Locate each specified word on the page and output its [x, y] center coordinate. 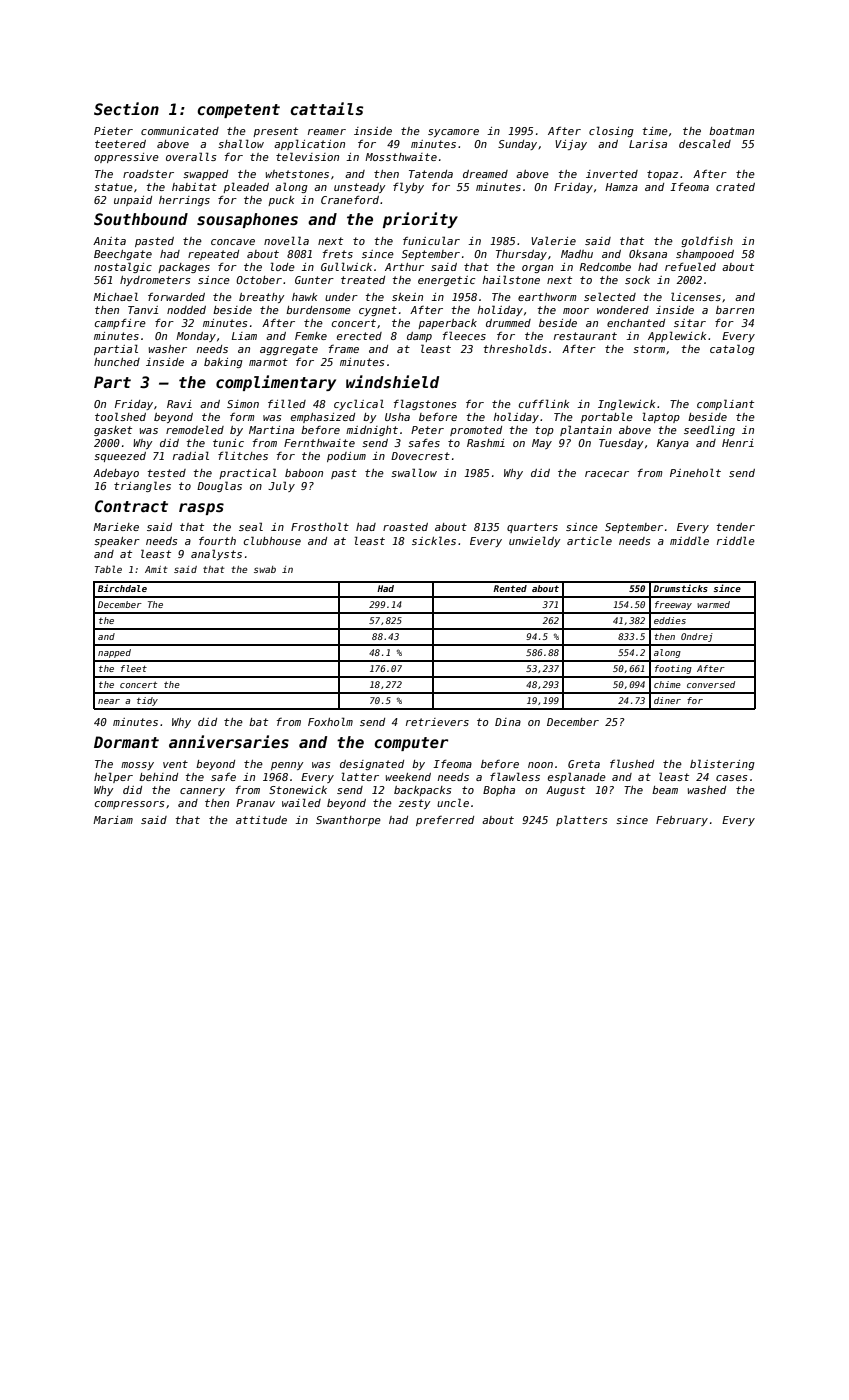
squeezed [120, 457]
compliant [725, 404]
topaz [663, 175]
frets [338, 254]
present [275, 132]
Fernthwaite [319, 443]
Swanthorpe [348, 821]
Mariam [113, 820]
